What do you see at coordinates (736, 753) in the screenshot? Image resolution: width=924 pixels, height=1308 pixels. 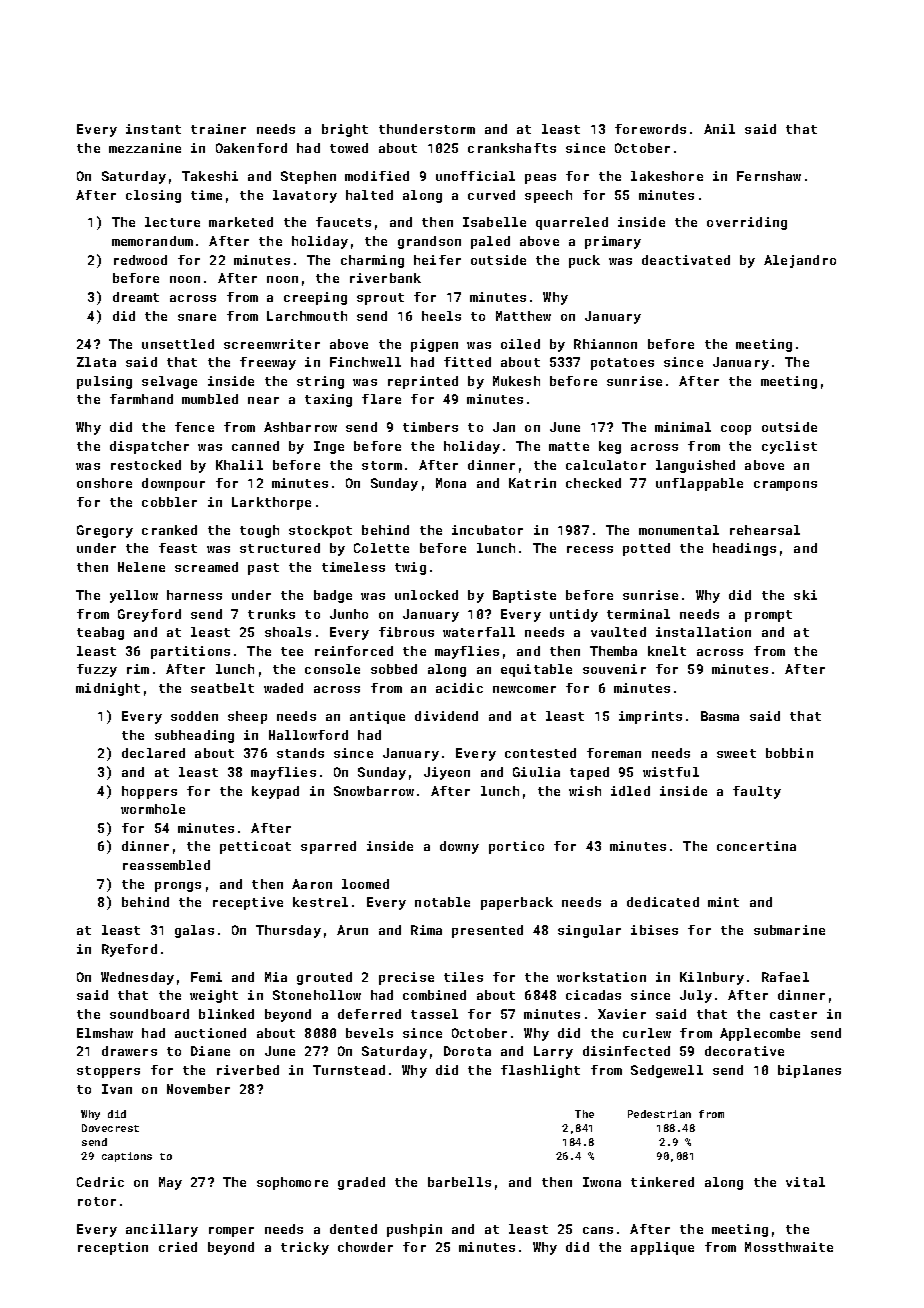 I see `sweet` at bounding box center [736, 753].
